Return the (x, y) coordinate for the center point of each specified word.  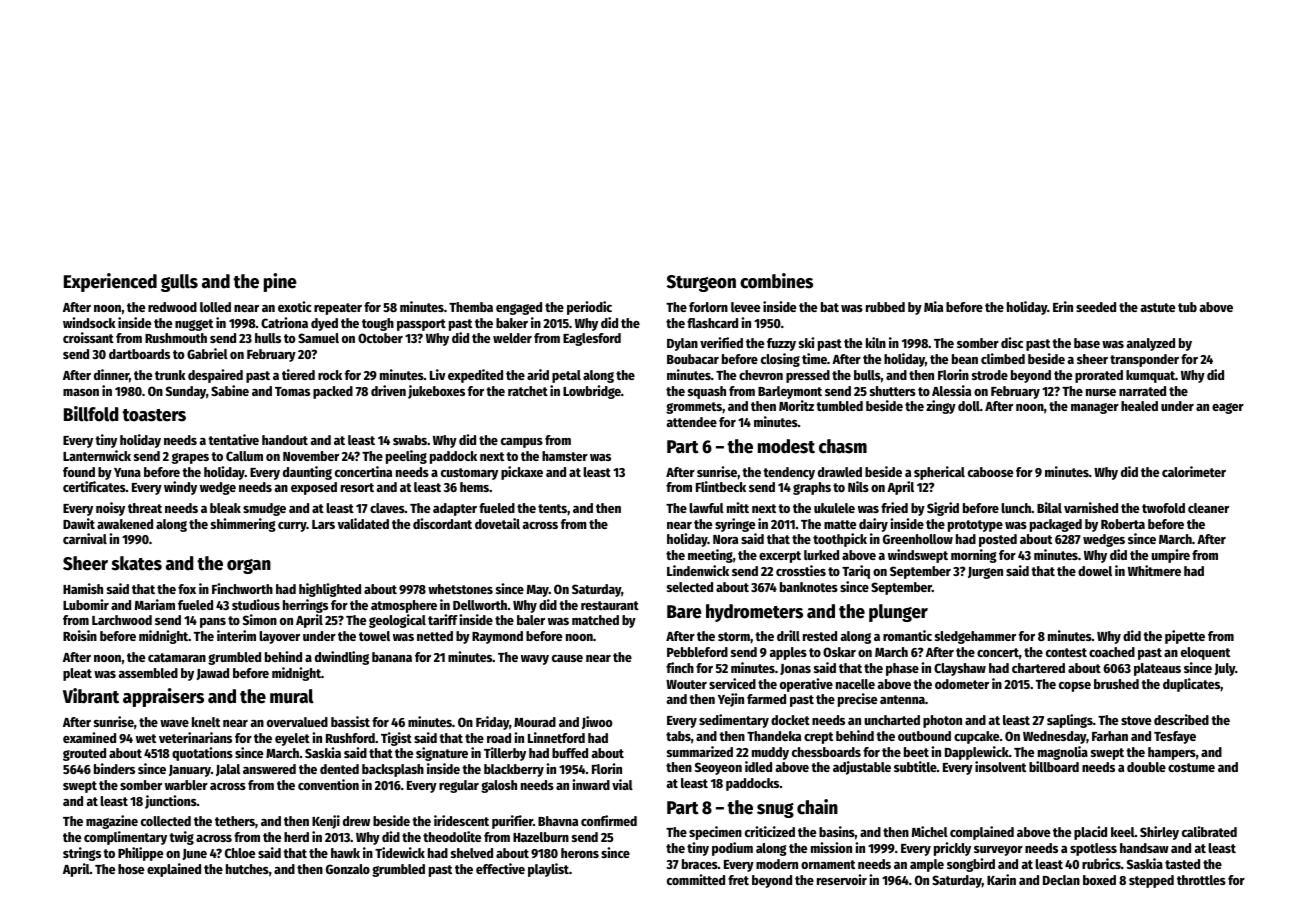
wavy (535, 660)
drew (356, 821)
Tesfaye (1175, 737)
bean (965, 359)
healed (1139, 406)
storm (734, 636)
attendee (692, 422)
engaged (519, 308)
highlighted (330, 590)
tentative (233, 439)
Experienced (110, 282)
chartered (1038, 668)
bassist (350, 721)
